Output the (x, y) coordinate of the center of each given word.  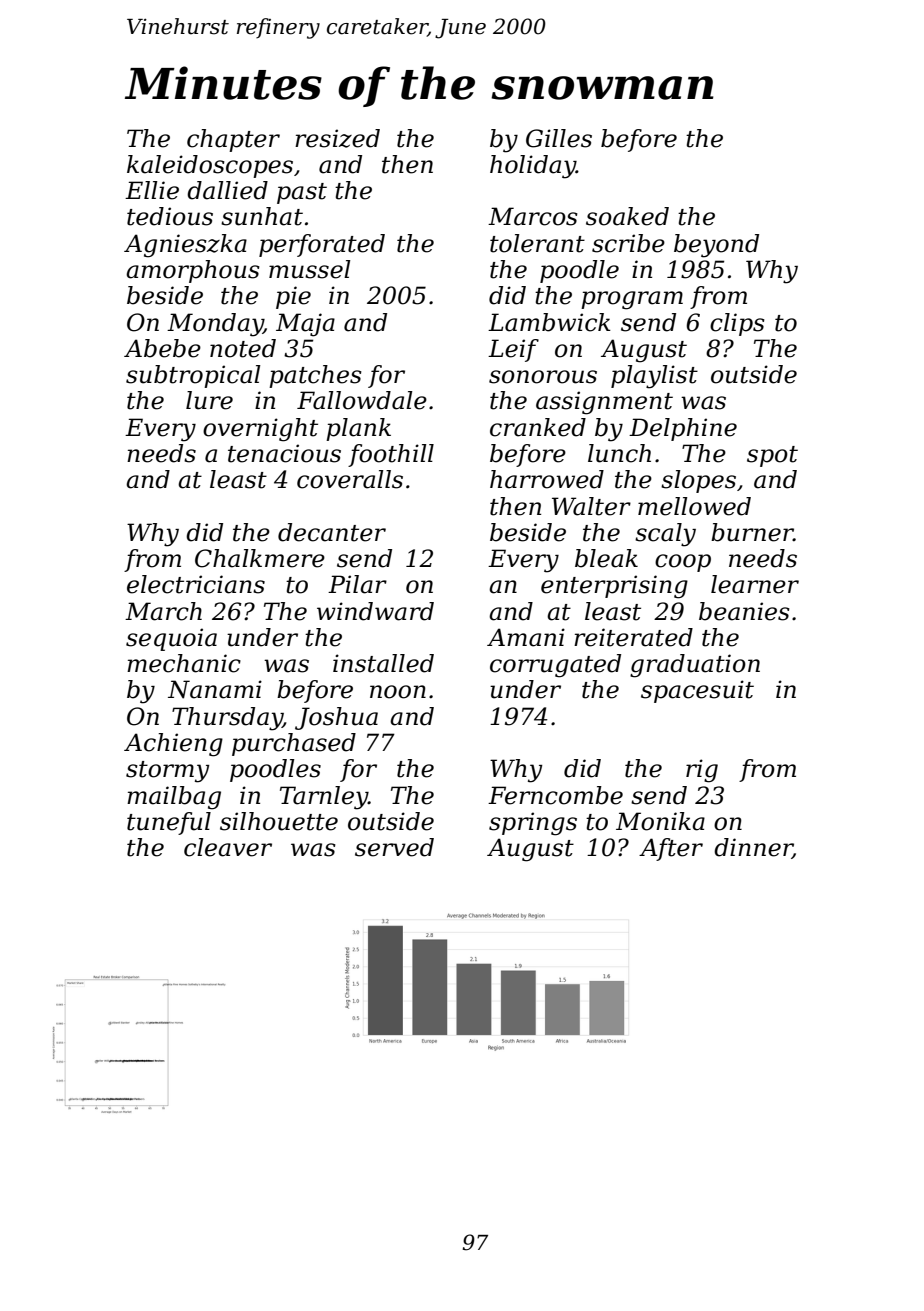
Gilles (559, 138)
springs (533, 824)
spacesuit (697, 691)
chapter (233, 140)
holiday (533, 167)
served (394, 847)
